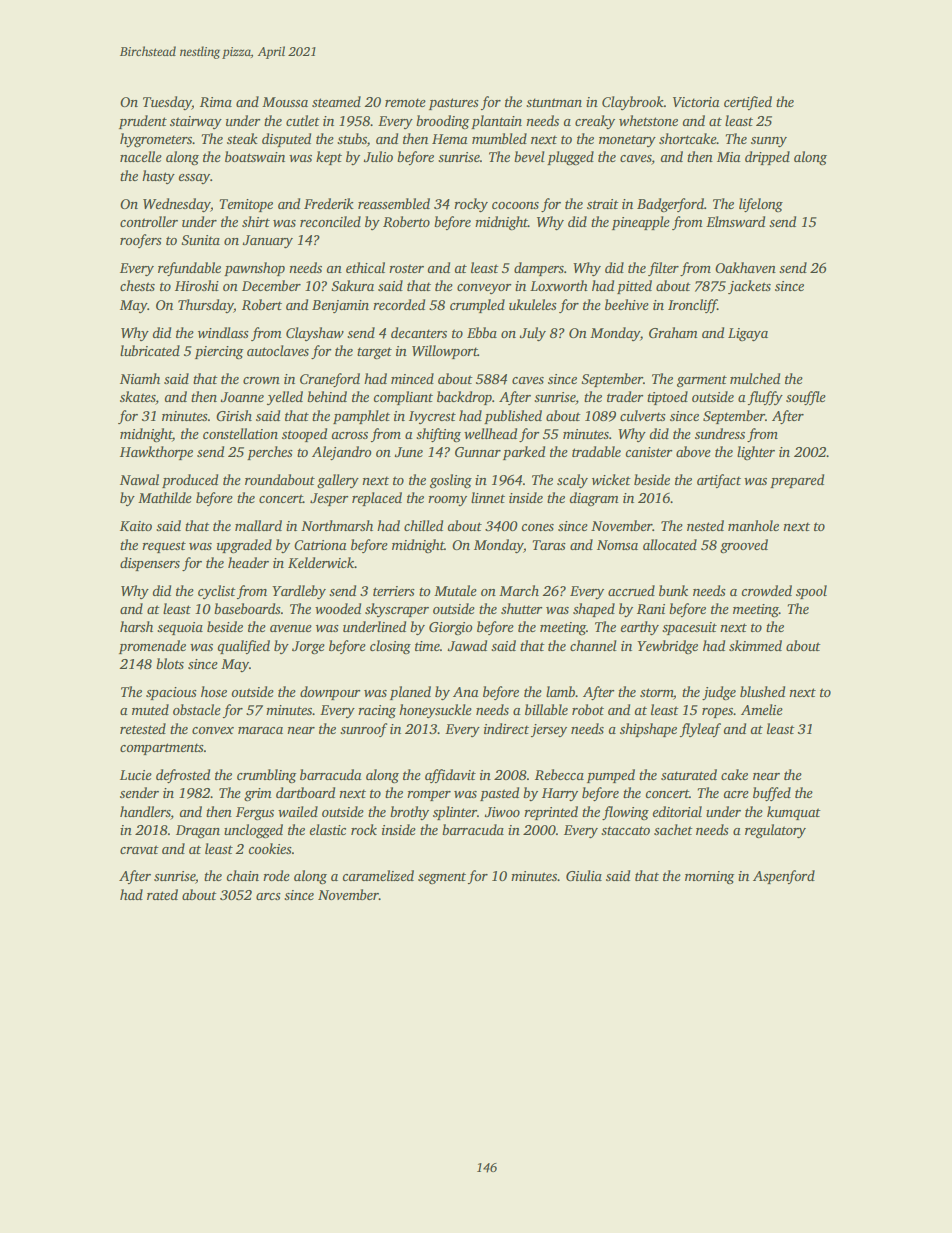  I want to click on roomy, so click(447, 501).
